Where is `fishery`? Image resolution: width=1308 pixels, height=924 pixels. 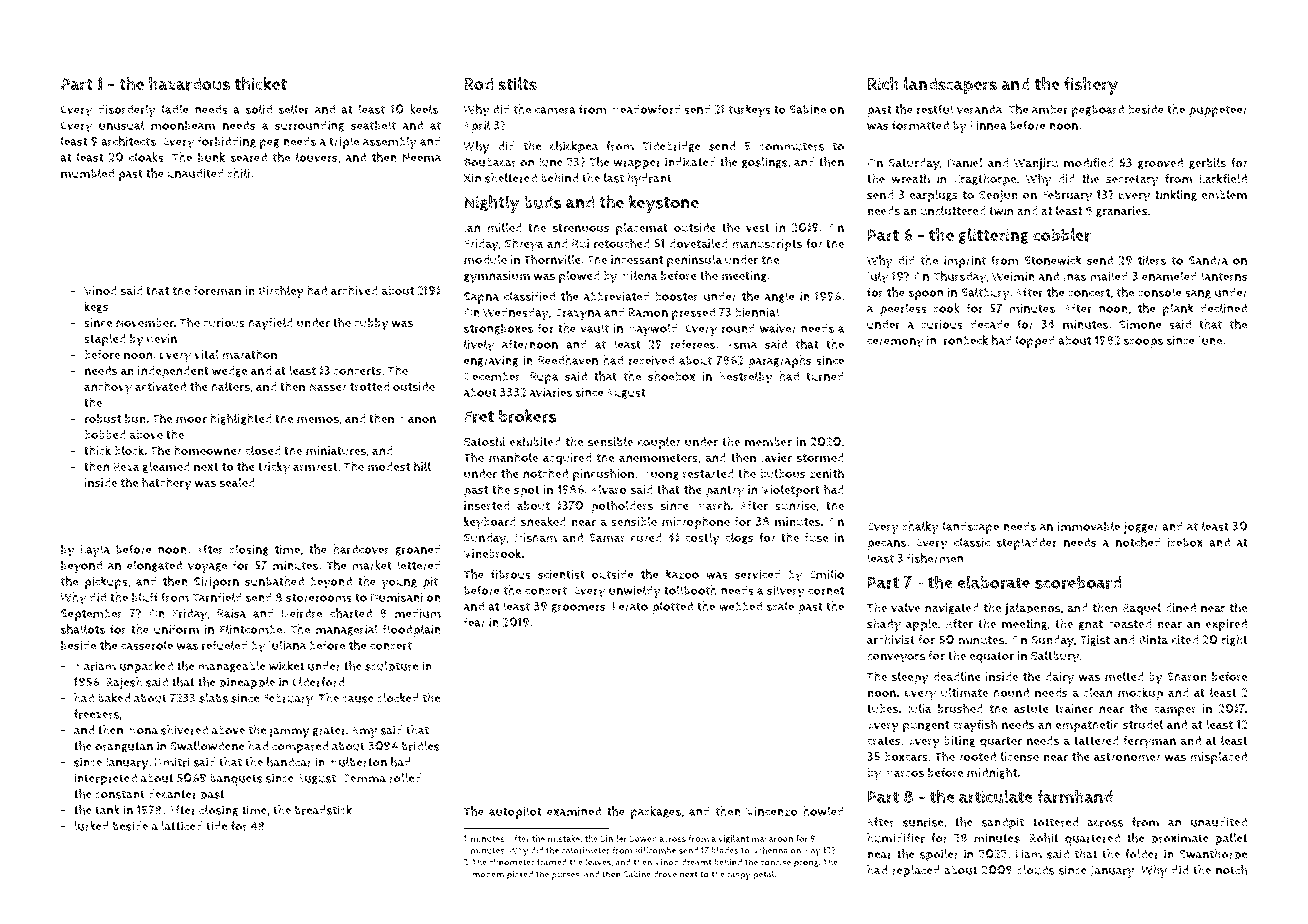
fishery is located at coordinates (1091, 86).
